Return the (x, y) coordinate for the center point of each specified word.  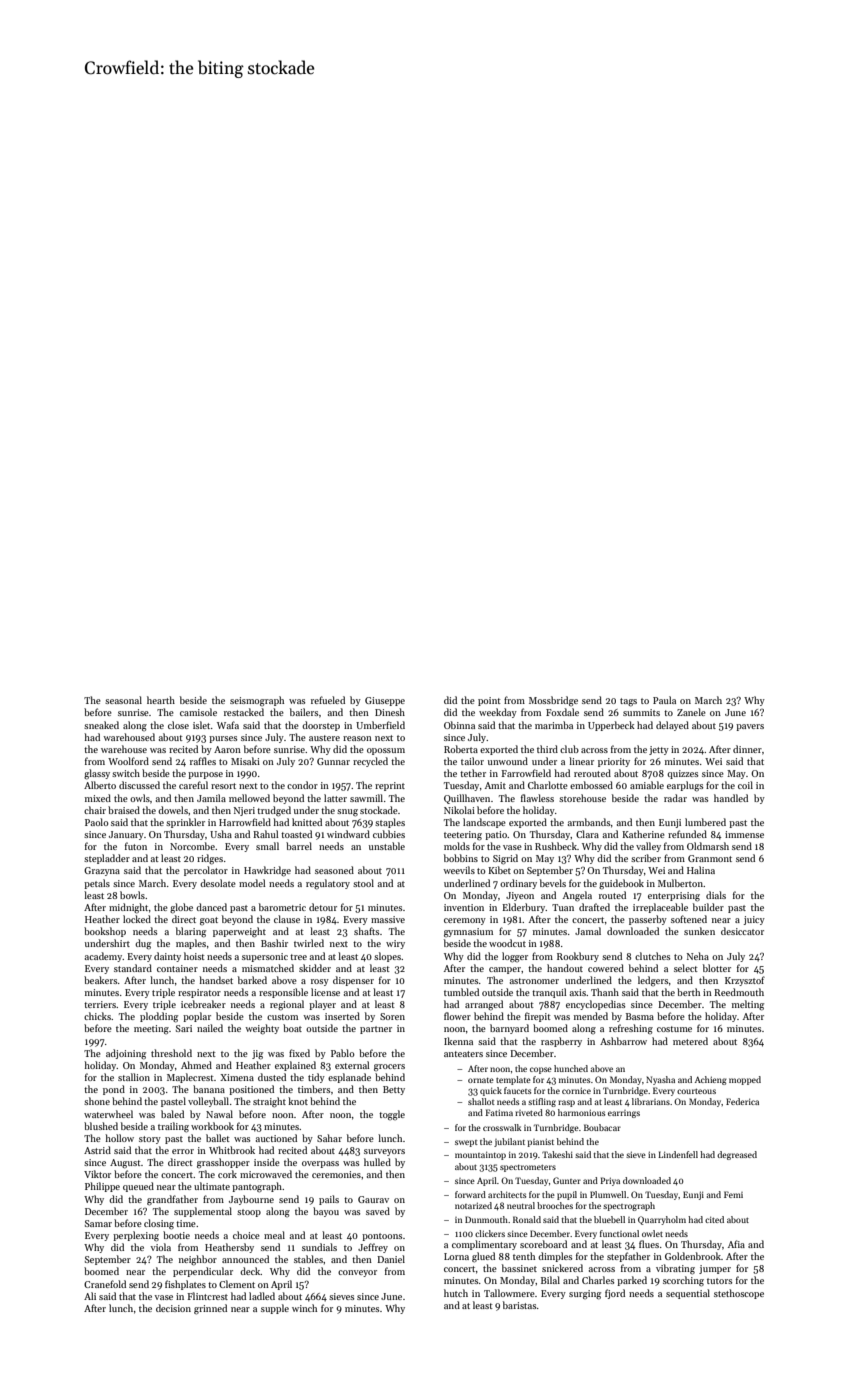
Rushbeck (556, 846)
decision (173, 1308)
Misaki (245, 761)
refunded (687, 834)
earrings (624, 1114)
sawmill (366, 798)
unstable (387, 846)
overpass (320, 1164)
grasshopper (223, 1163)
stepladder (107, 859)
